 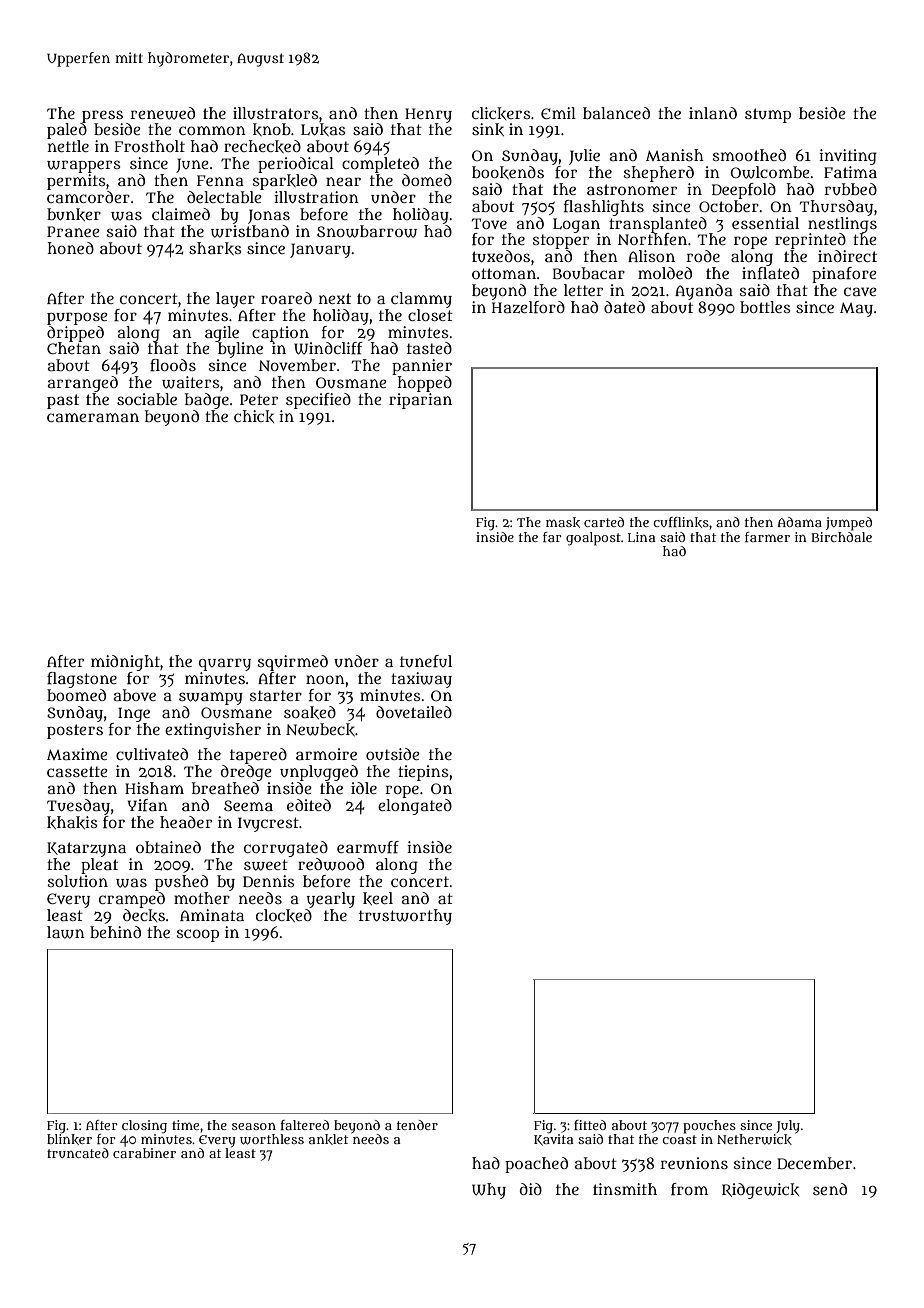 What do you see at coordinates (501, 113) in the screenshot?
I see `clickers` at bounding box center [501, 113].
